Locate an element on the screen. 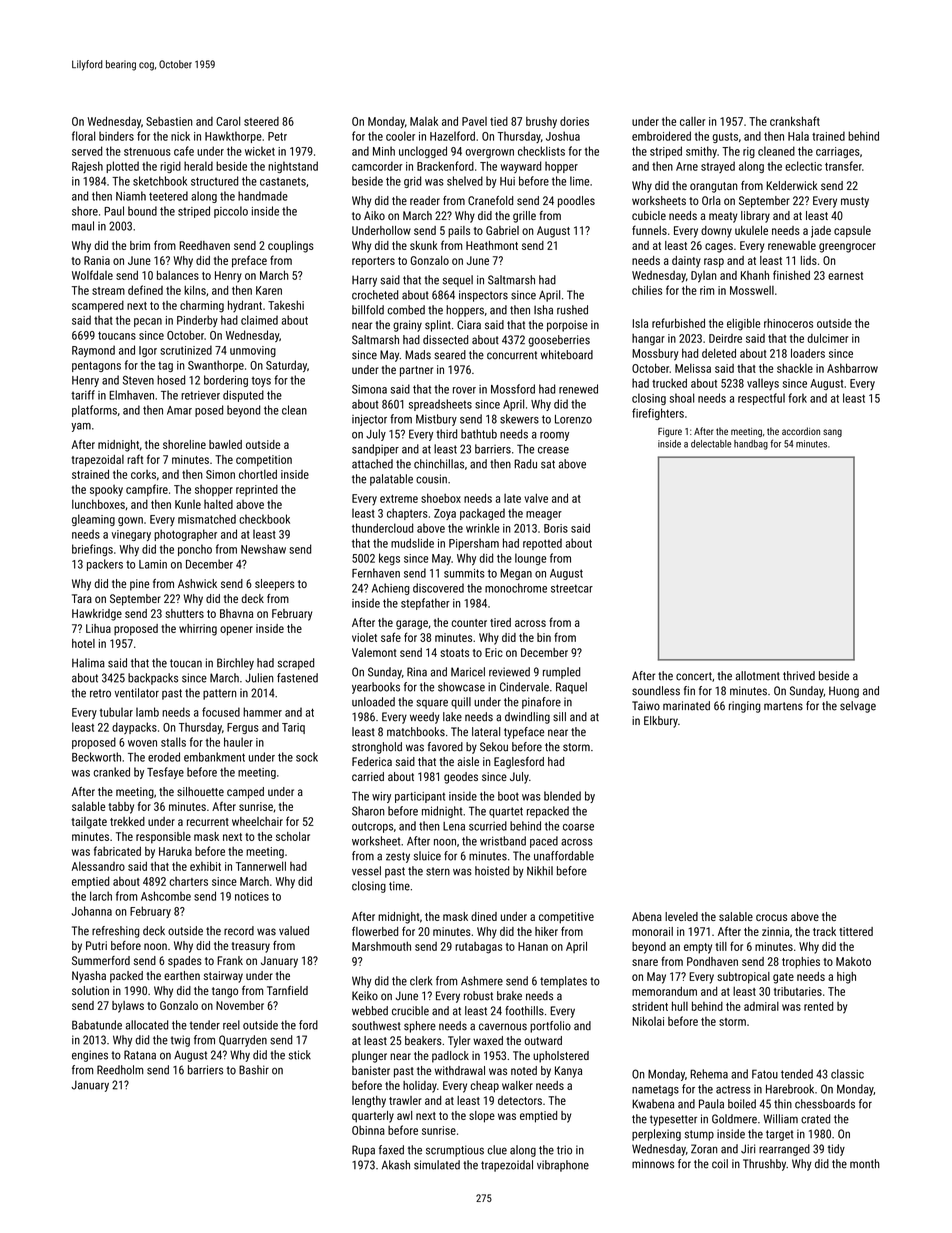  Obinna is located at coordinates (368, 1130).
